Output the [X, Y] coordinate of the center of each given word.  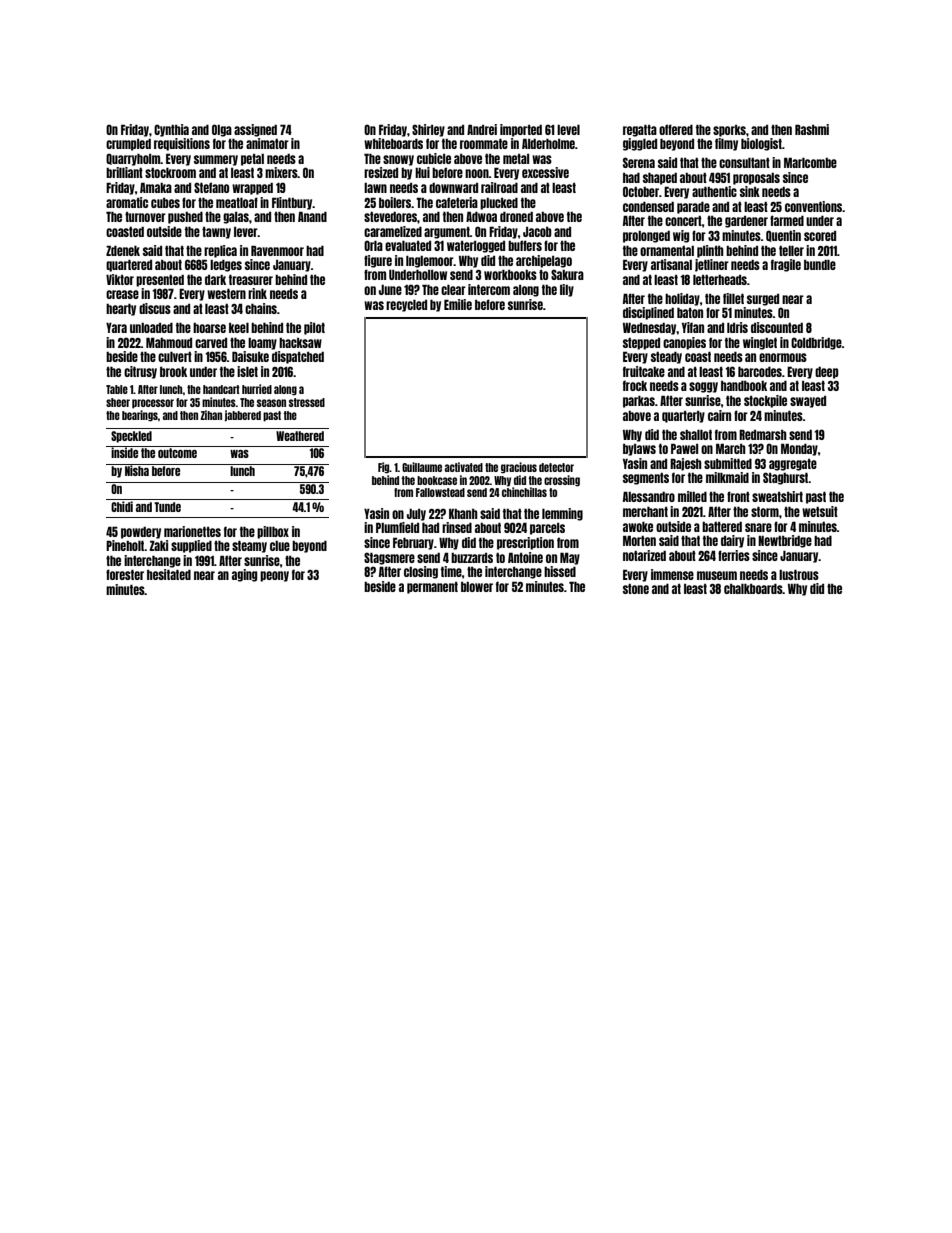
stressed [307, 402]
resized [381, 172]
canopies [684, 343]
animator [267, 143]
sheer [118, 402]
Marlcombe [810, 162]
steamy [249, 547]
